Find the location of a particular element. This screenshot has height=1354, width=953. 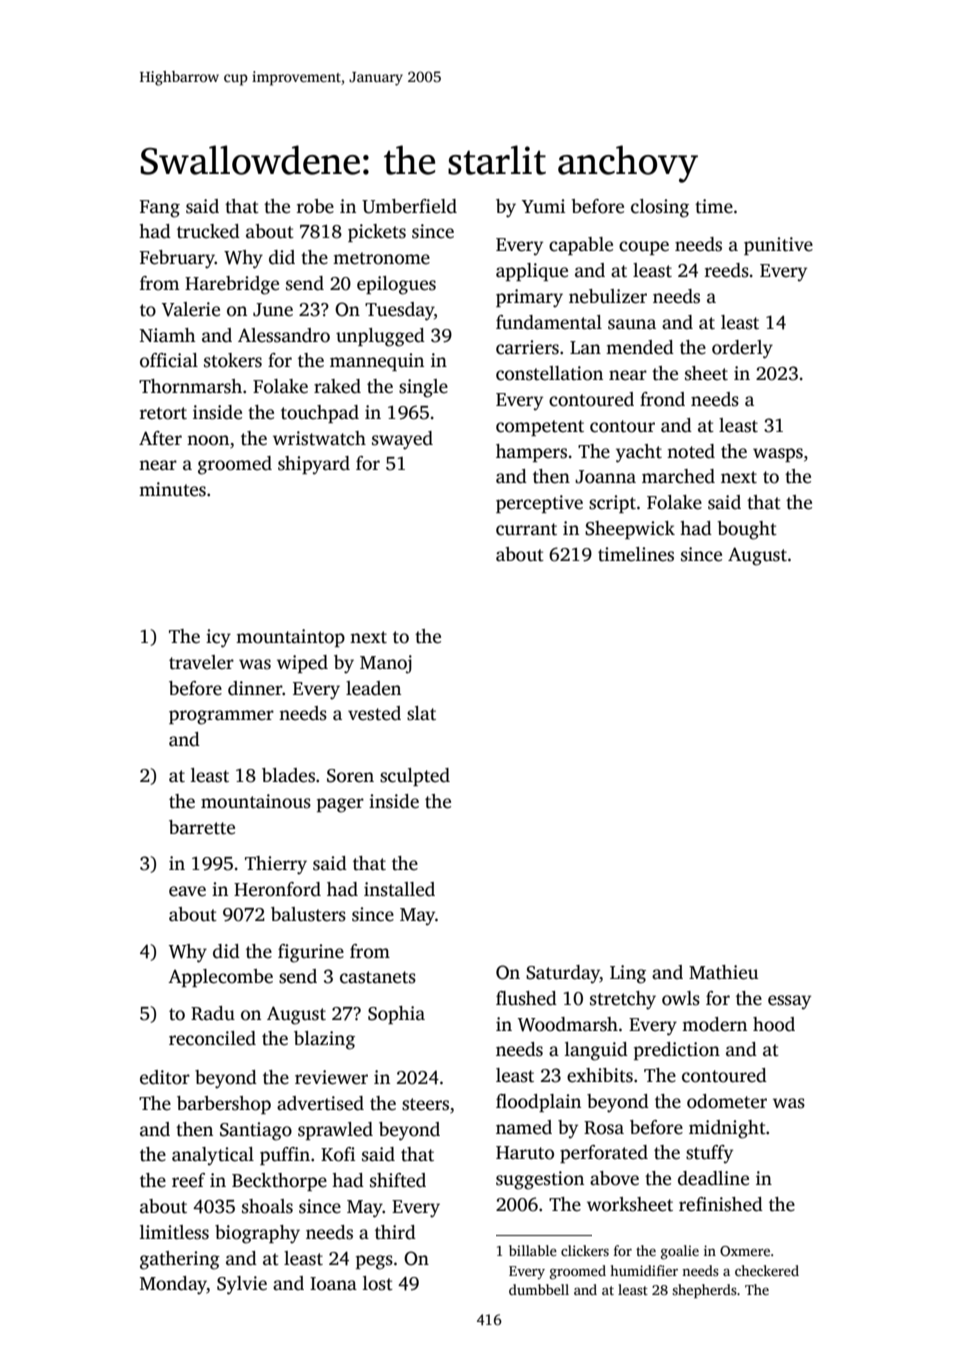

pager is located at coordinates (340, 805).
